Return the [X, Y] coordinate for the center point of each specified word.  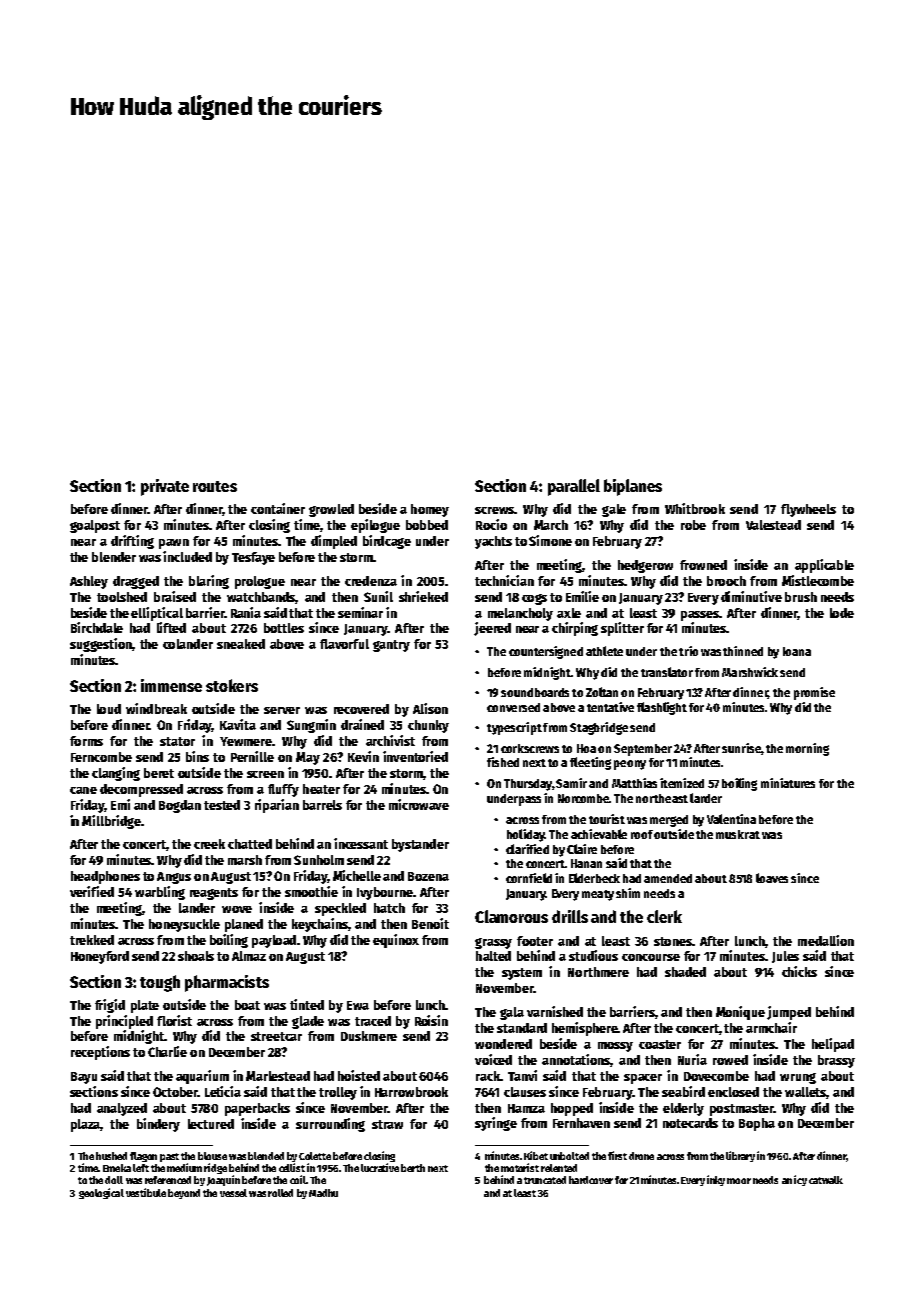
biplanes [633, 487]
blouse [212, 1156]
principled [124, 1022]
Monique [740, 1013]
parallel [574, 487]
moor [739, 1181]
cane [83, 790]
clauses [525, 1092]
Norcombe [584, 798]
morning [807, 749]
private [165, 487]
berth [413, 1168]
